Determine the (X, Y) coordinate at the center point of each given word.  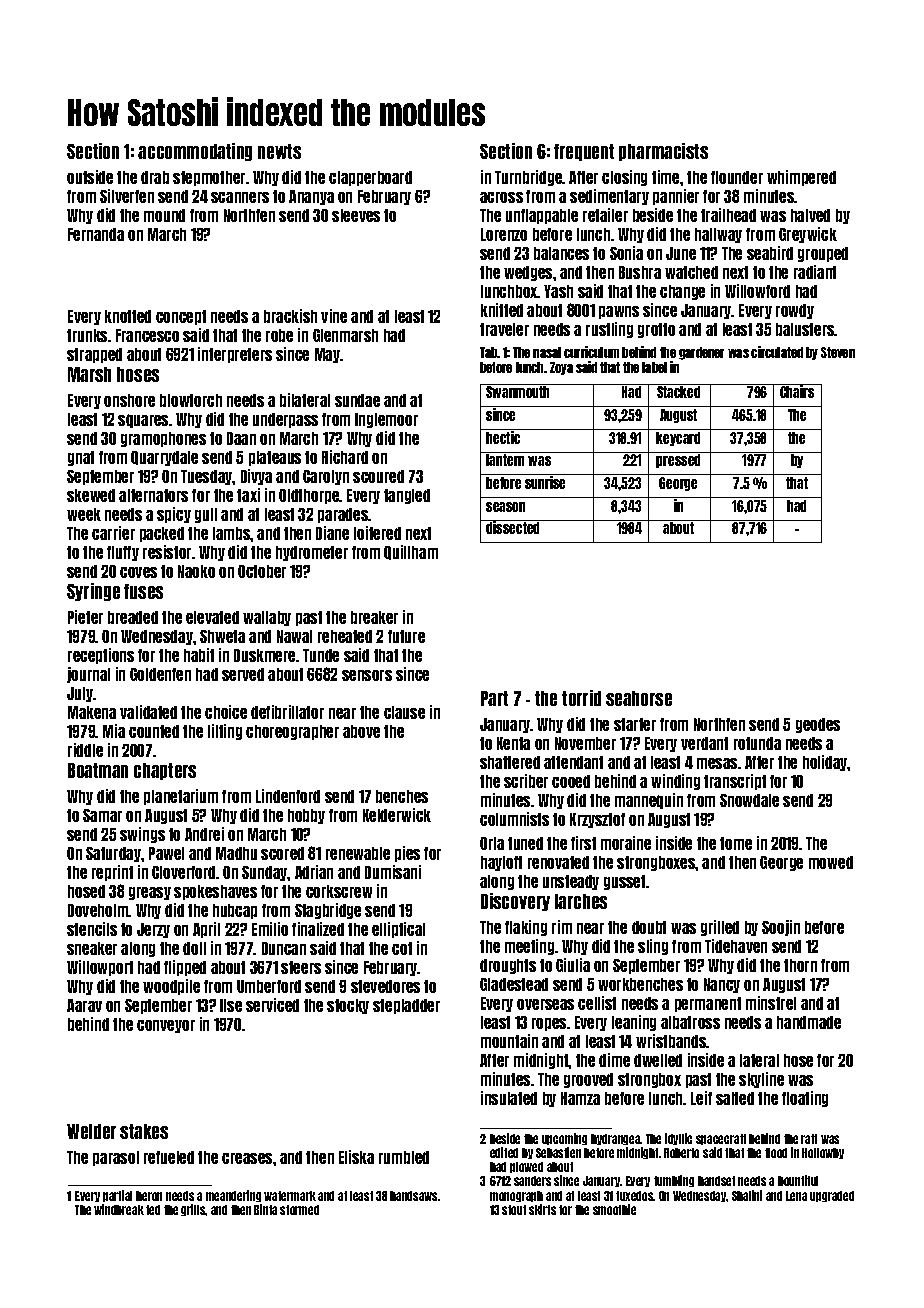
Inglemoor (386, 420)
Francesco (147, 335)
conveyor (166, 1026)
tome (736, 843)
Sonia (626, 253)
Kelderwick (397, 815)
